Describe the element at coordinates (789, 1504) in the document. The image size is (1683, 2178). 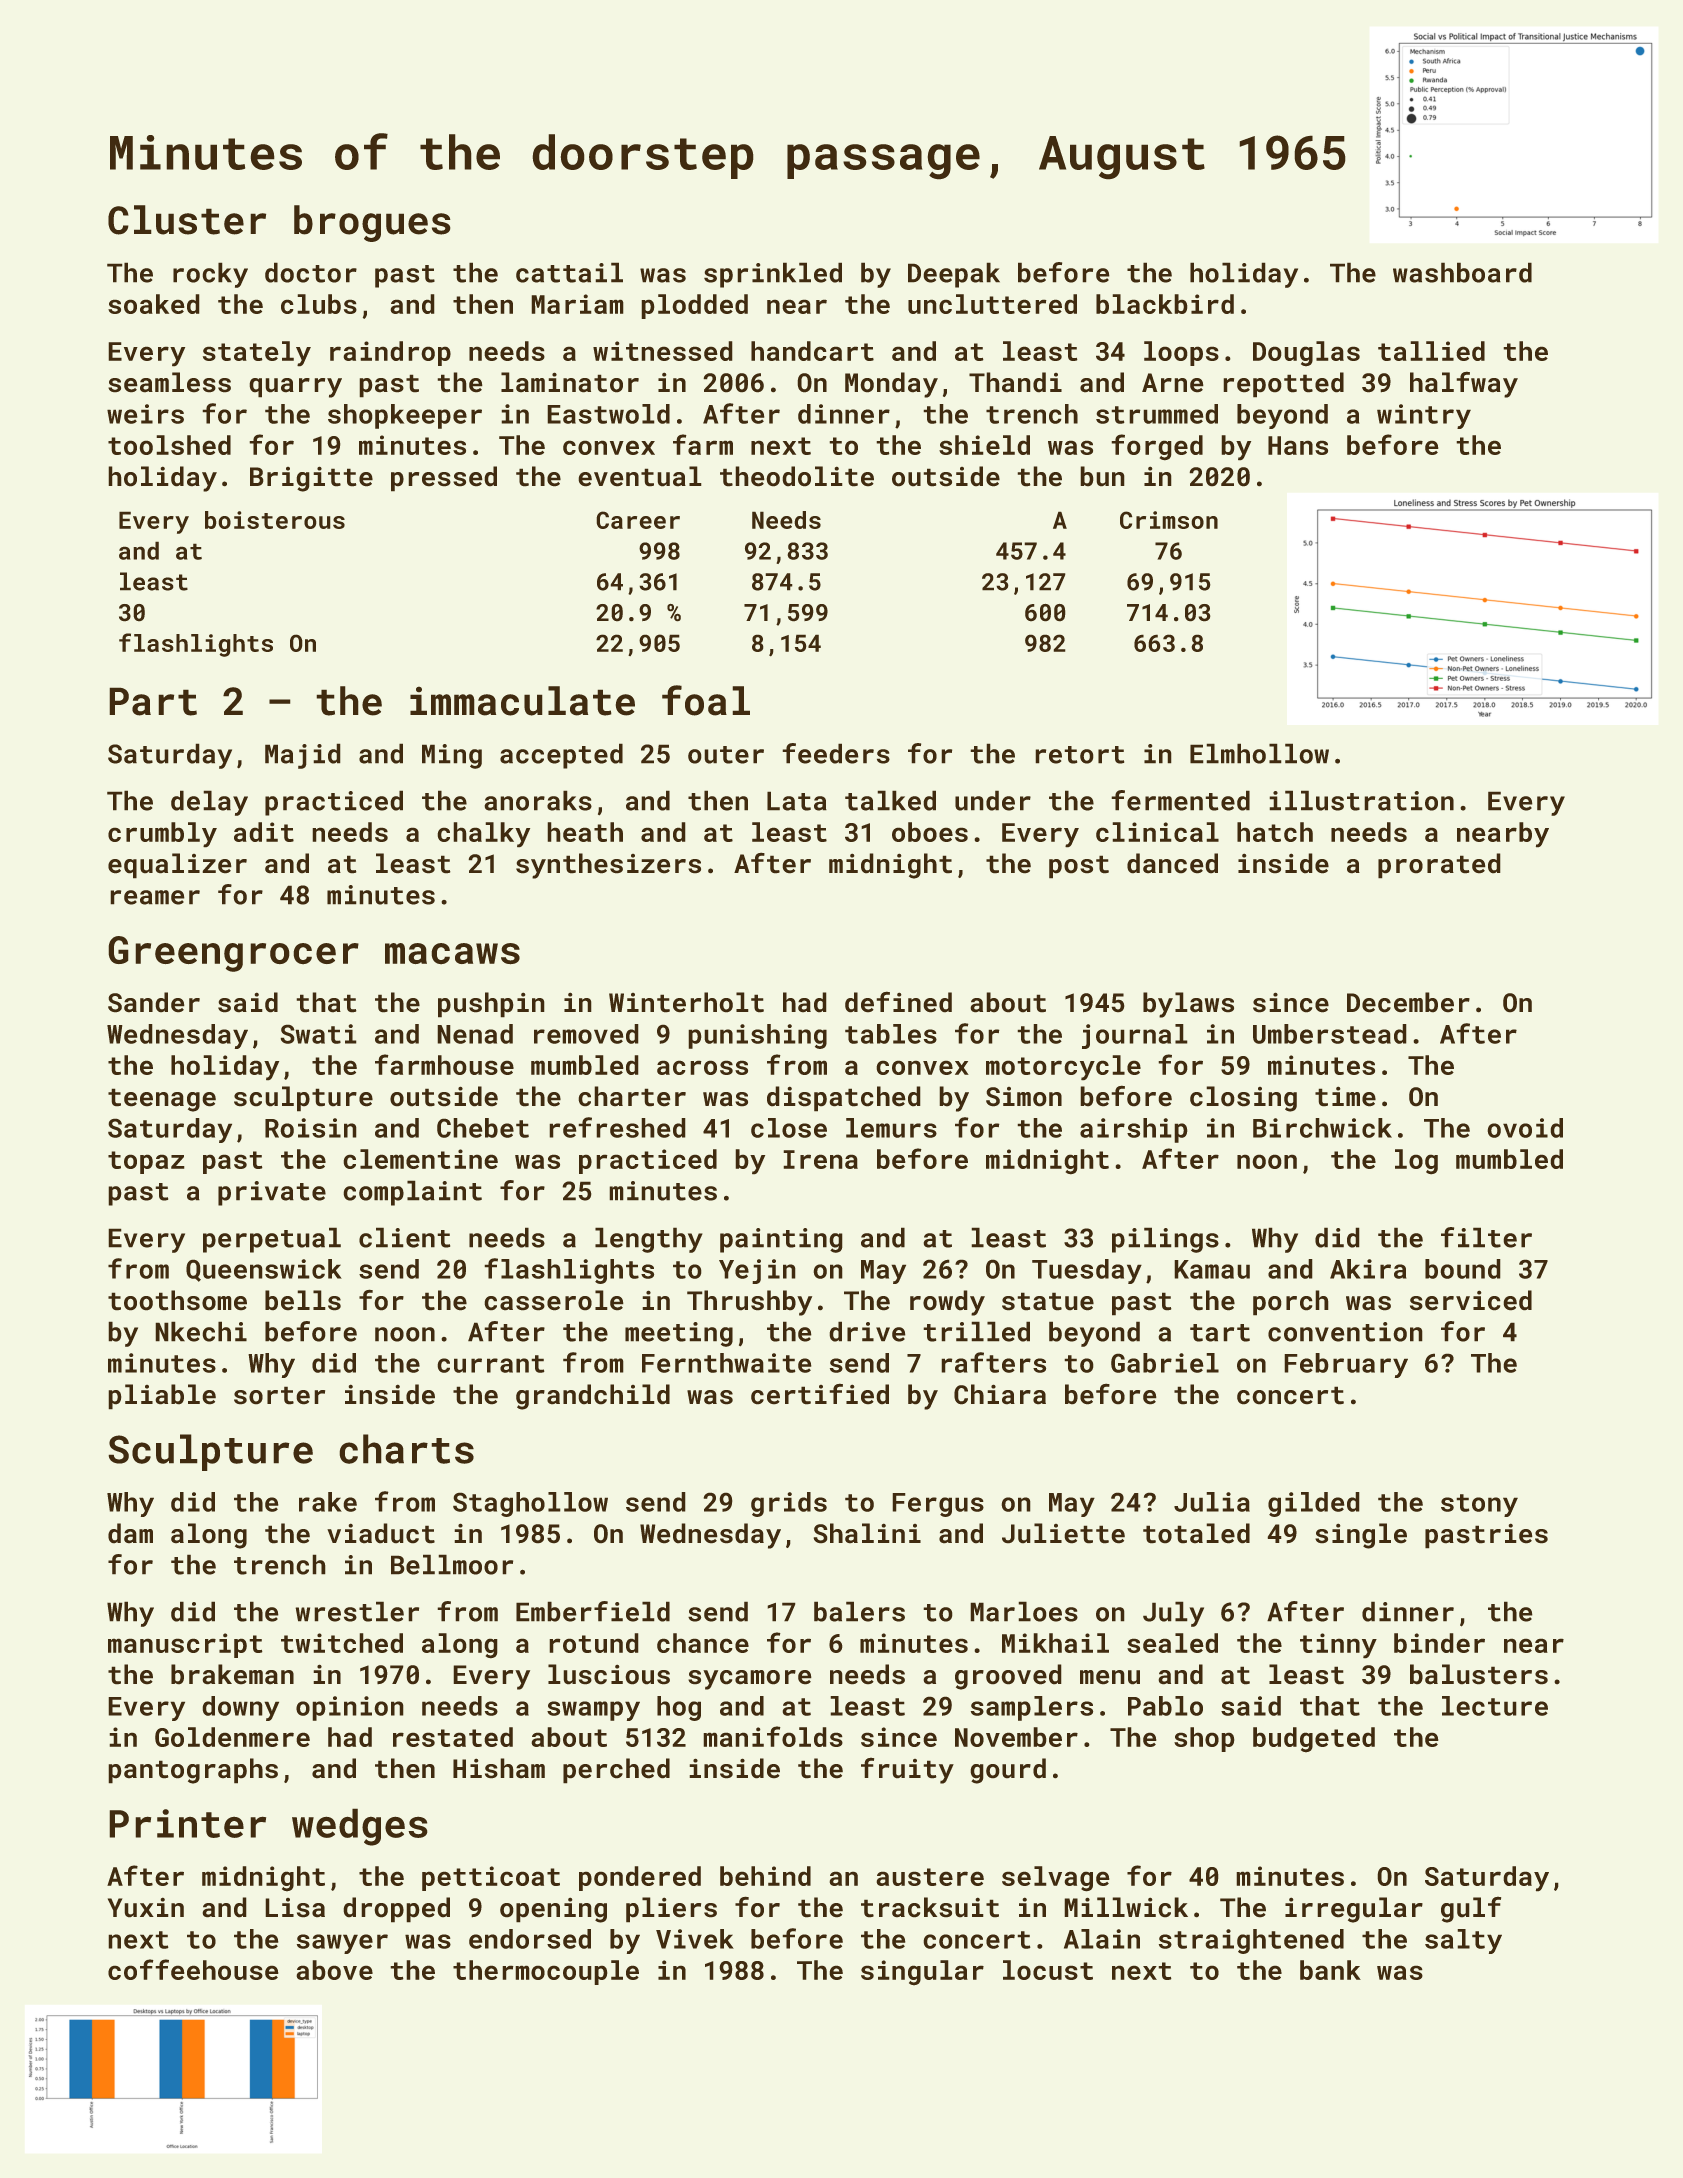
I see `grids` at that location.
